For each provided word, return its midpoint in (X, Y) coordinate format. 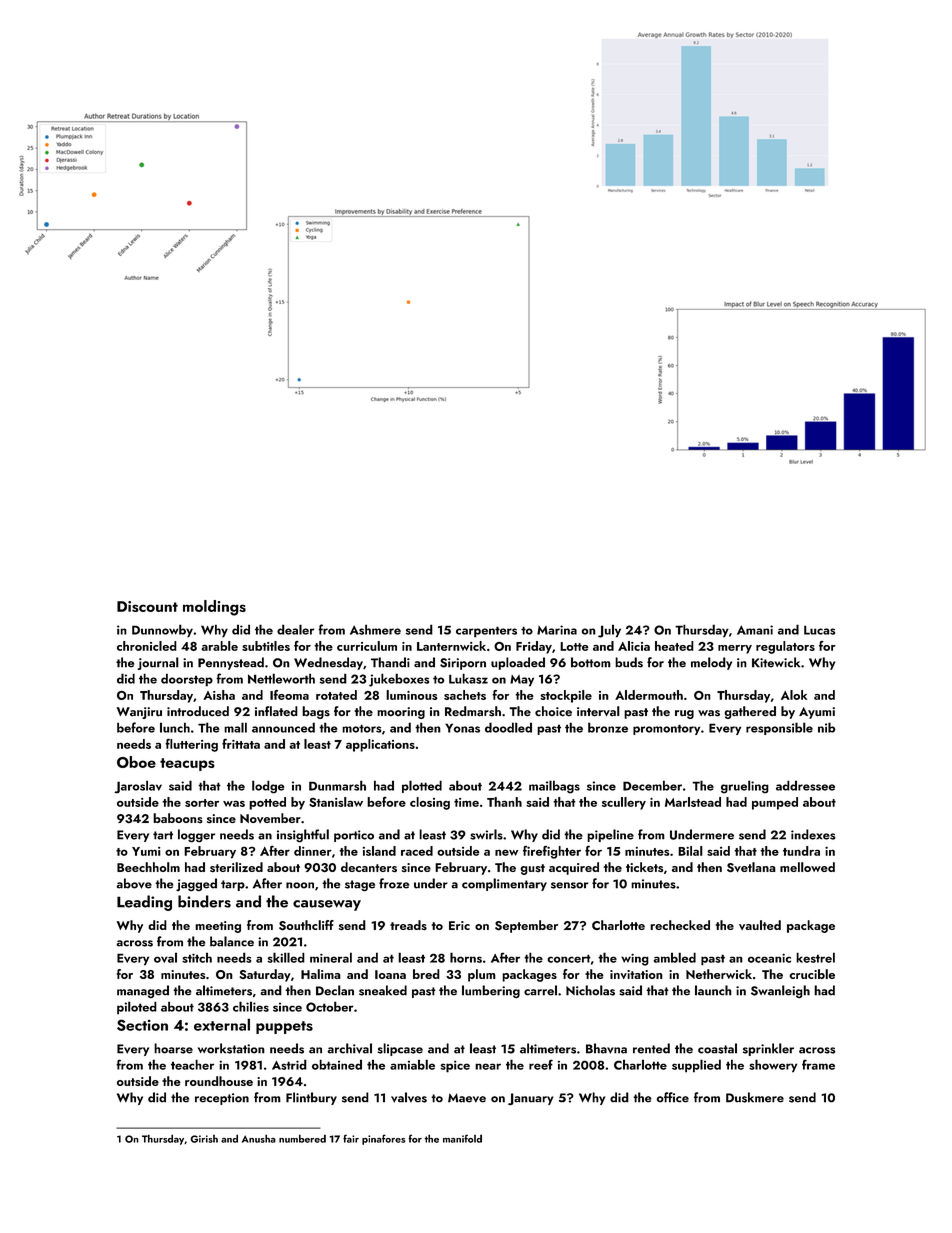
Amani (755, 630)
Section (142, 1025)
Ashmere (375, 629)
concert (568, 958)
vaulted (760, 925)
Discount (147, 606)
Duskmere (755, 1097)
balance (232, 941)
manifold (462, 1138)
